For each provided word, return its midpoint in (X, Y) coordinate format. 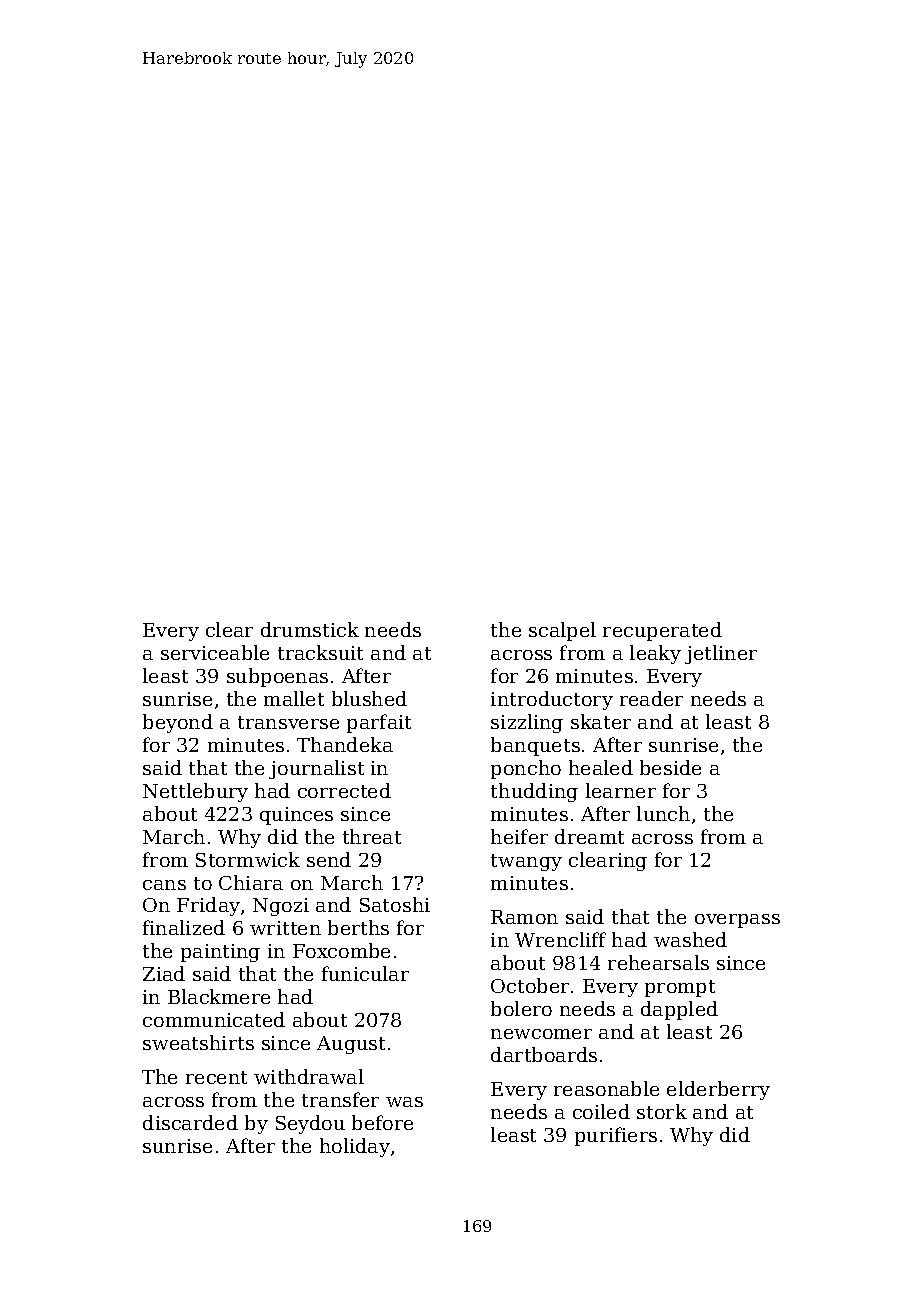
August (351, 1045)
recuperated (662, 631)
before (382, 1122)
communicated (214, 1019)
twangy (526, 862)
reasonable (606, 1088)
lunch (663, 813)
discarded (190, 1122)
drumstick (310, 629)
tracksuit (320, 652)
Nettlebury (195, 792)
